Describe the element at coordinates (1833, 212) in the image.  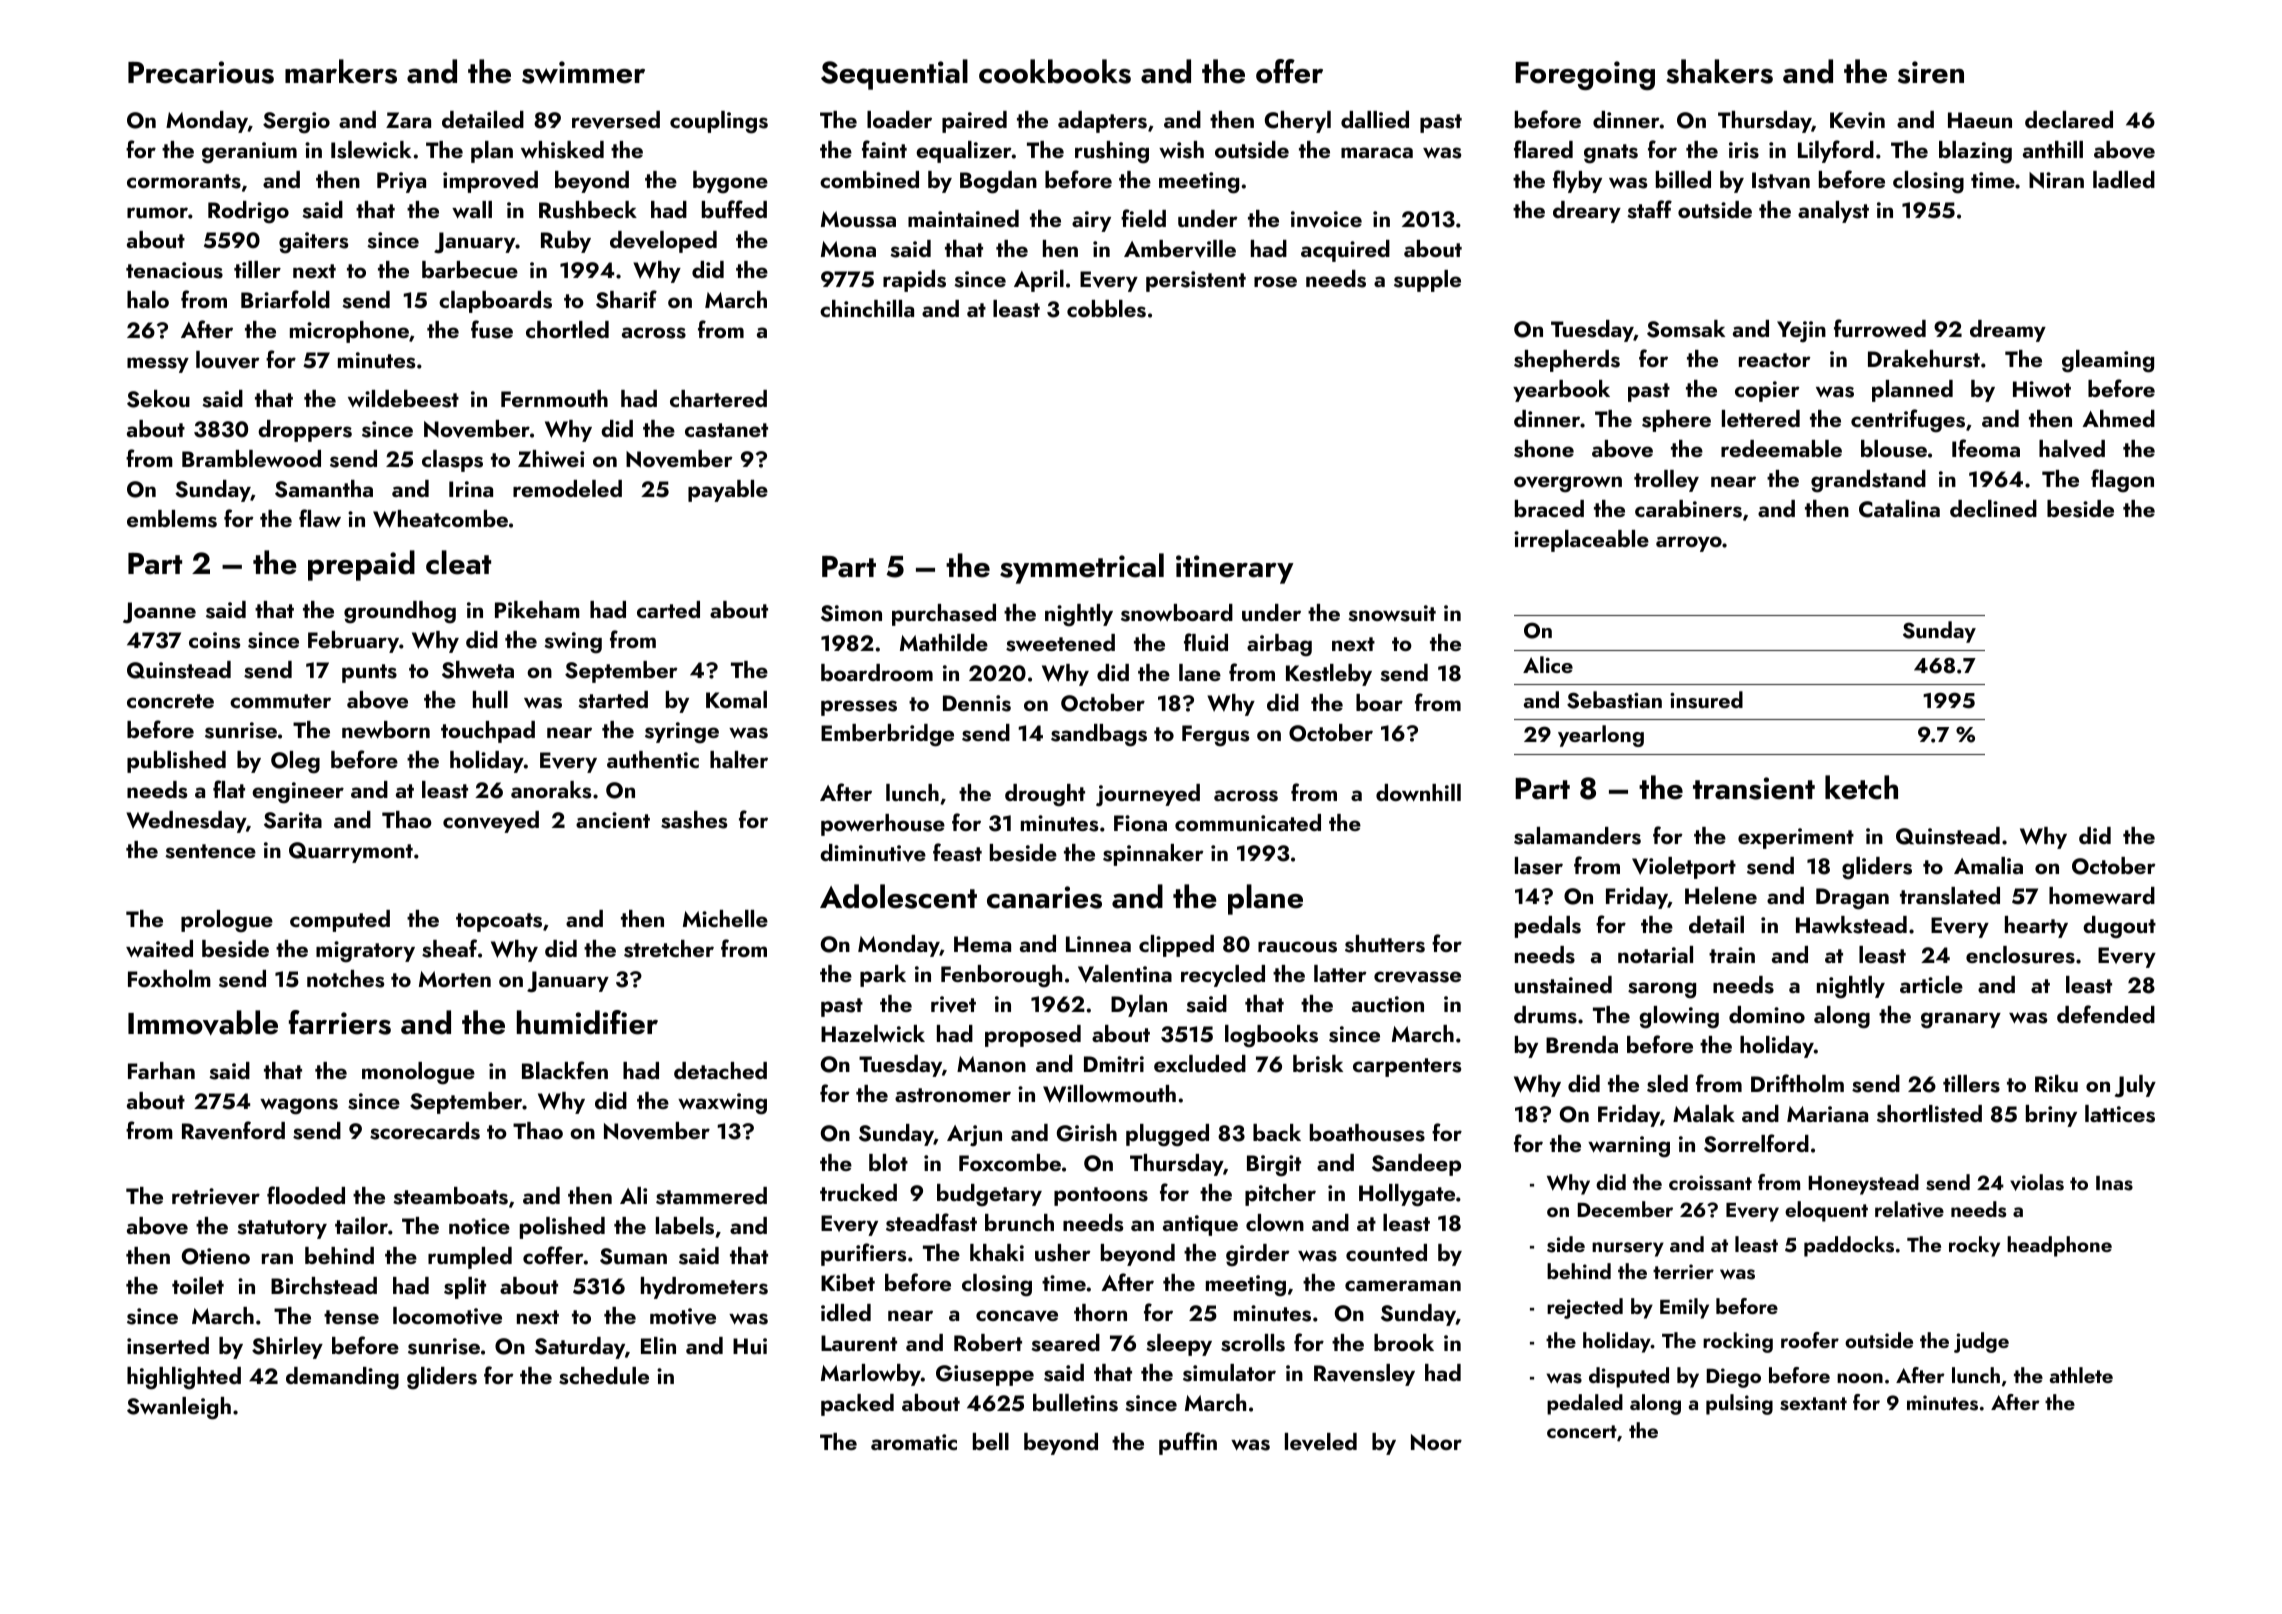
I see `analyst` at that location.
